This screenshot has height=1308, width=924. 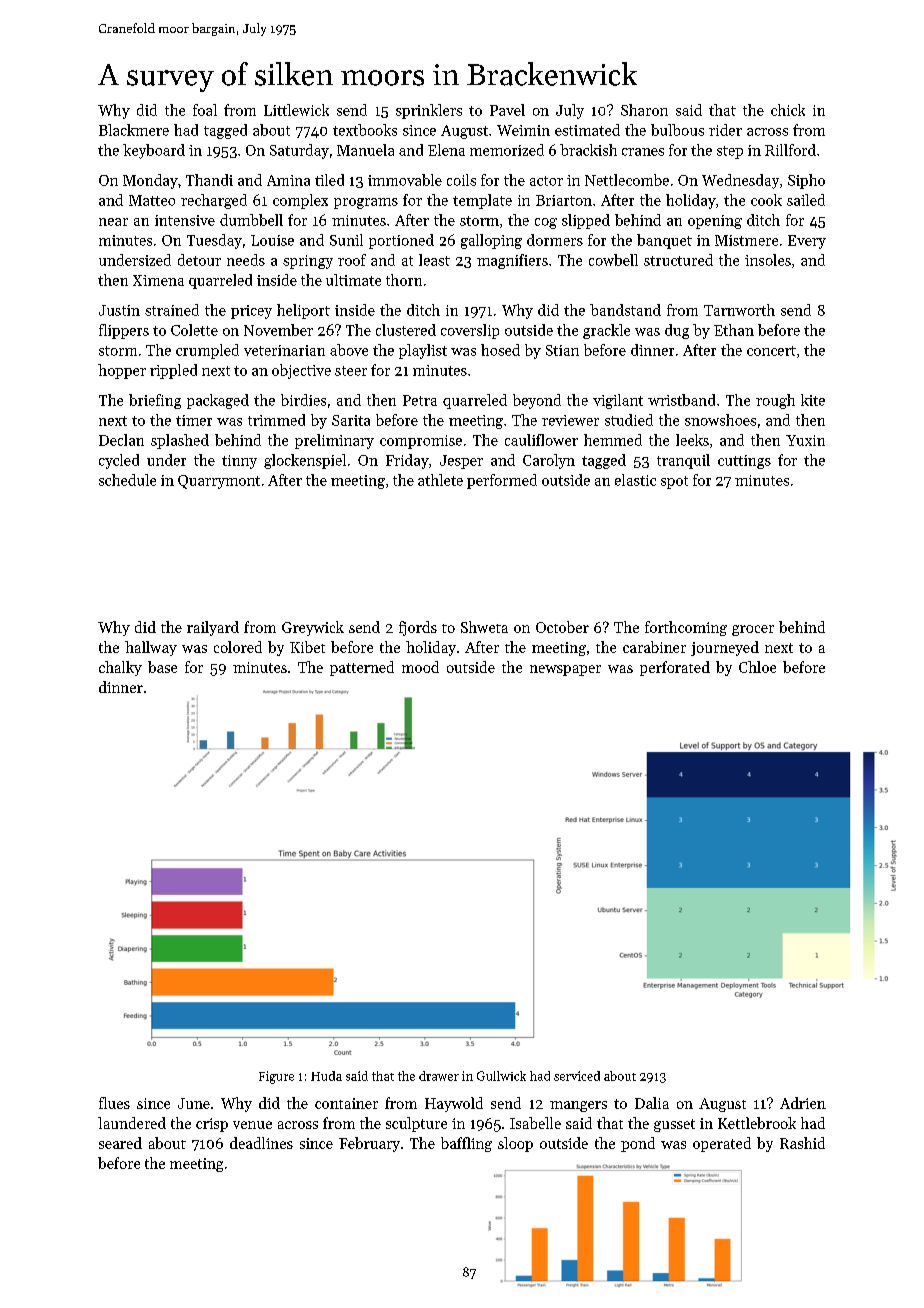 I want to click on sprinklers, so click(x=429, y=111).
